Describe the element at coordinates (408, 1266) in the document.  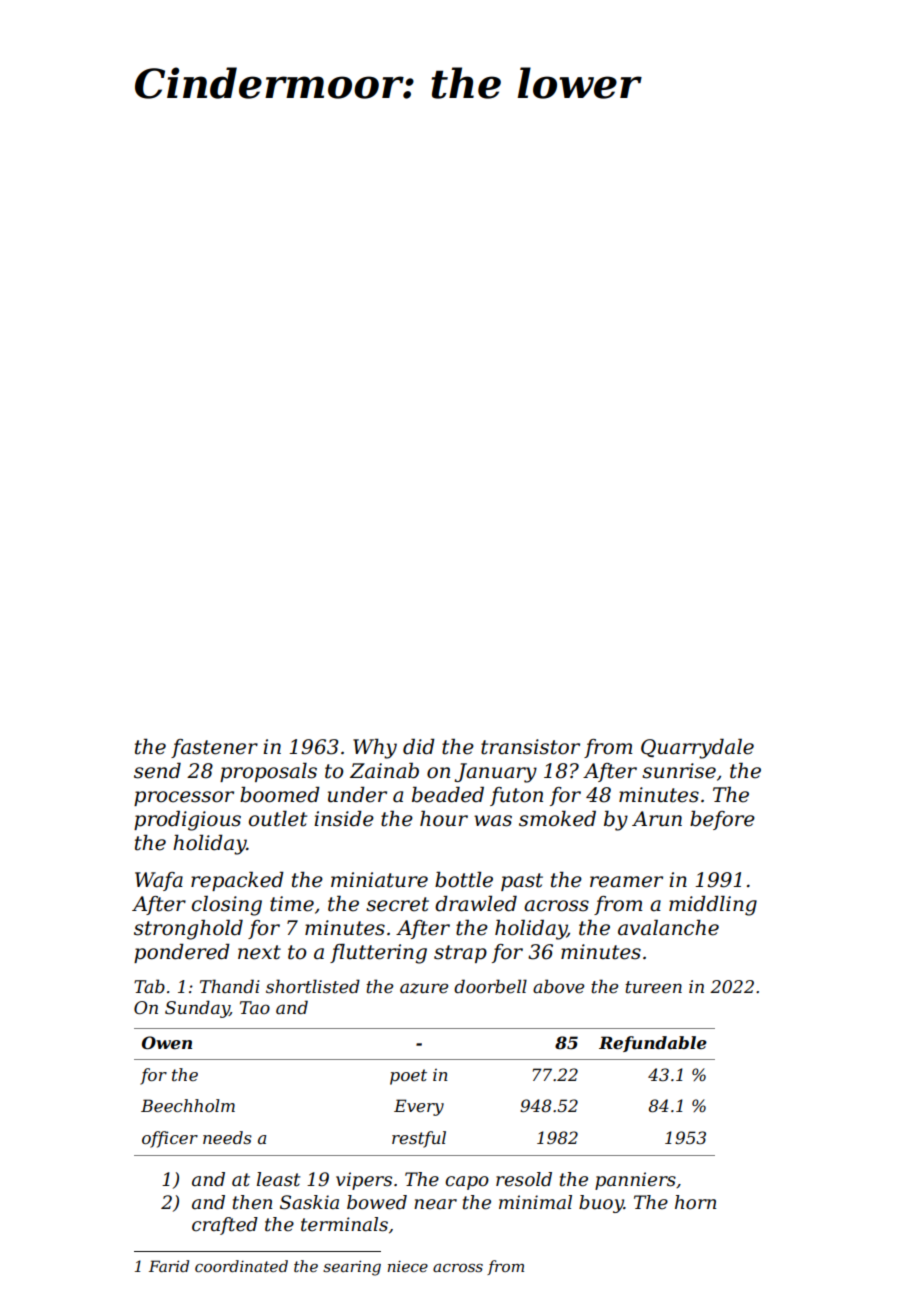
I see `niece` at that location.
